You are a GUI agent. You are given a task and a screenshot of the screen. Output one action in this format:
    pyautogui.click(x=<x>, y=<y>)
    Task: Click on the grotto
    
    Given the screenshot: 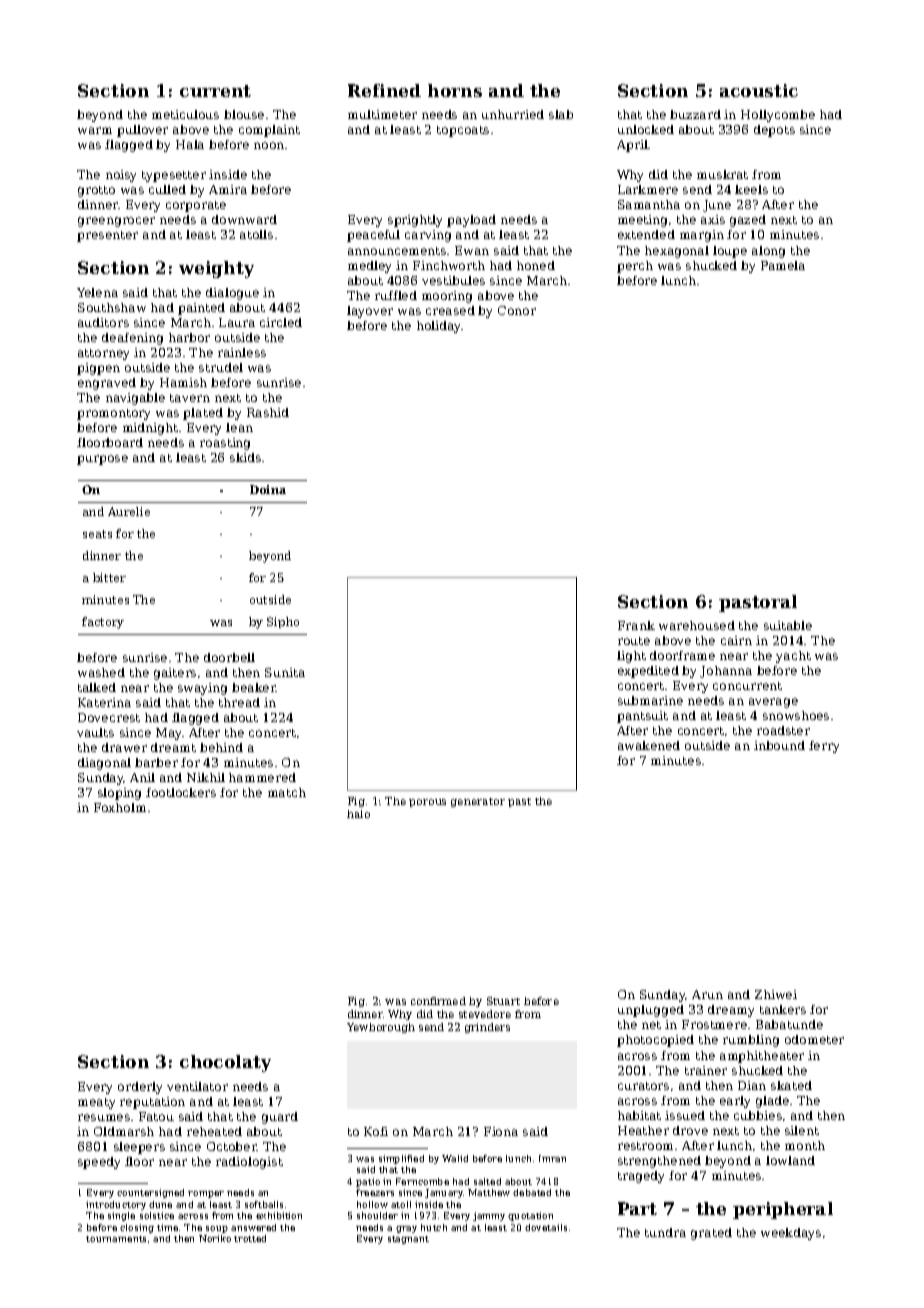 What is the action you would take?
    pyautogui.click(x=96, y=191)
